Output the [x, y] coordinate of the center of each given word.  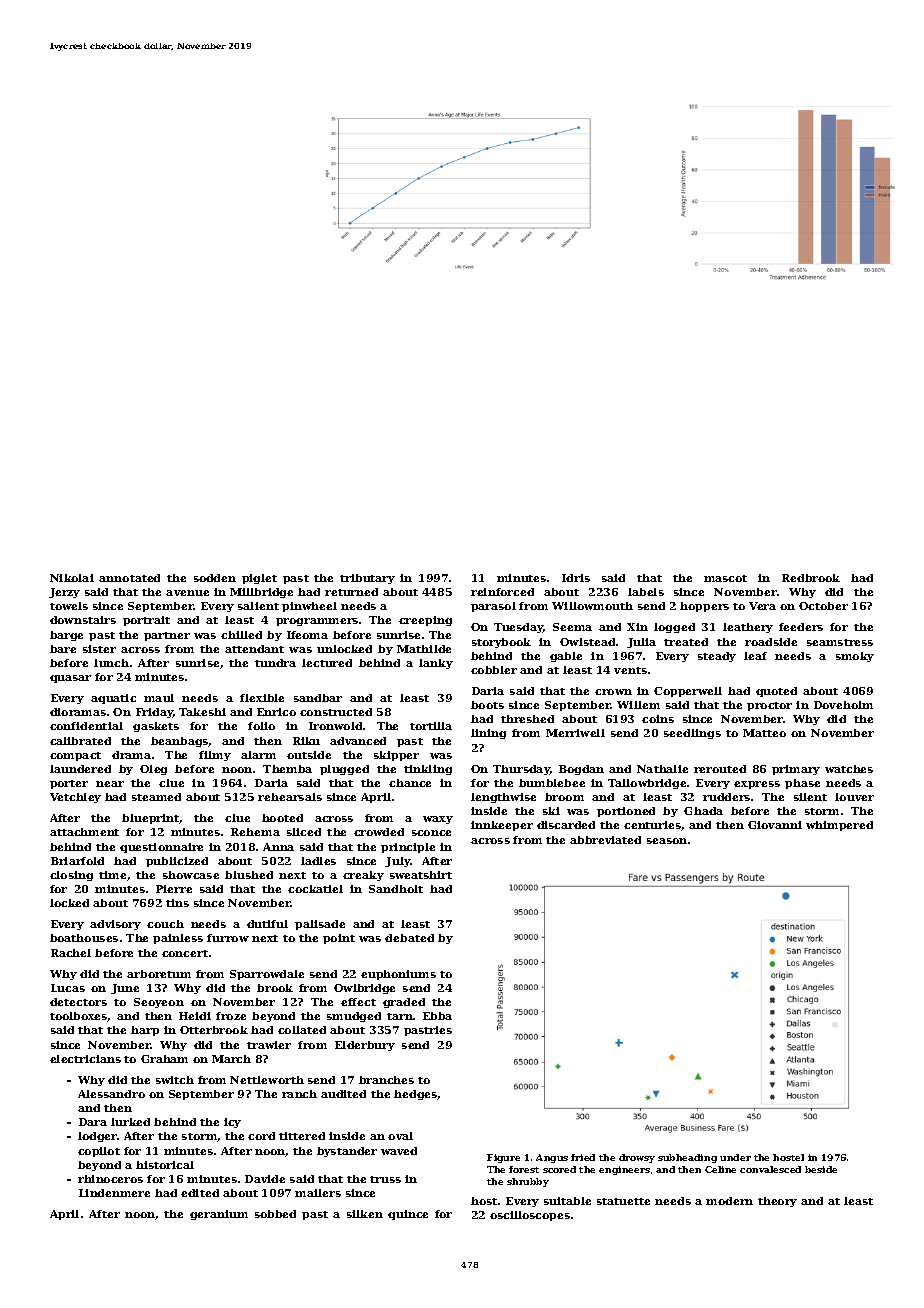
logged [674, 628]
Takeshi [202, 712]
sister [99, 649]
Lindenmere [114, 1193]
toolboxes [79, 1017]
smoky [855, 657]
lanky [436, 664]
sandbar [318, 698]
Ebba [437, 1016]
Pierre [174, 889]
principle [408, 848]
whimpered [839, 826]
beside [821, 1169]
